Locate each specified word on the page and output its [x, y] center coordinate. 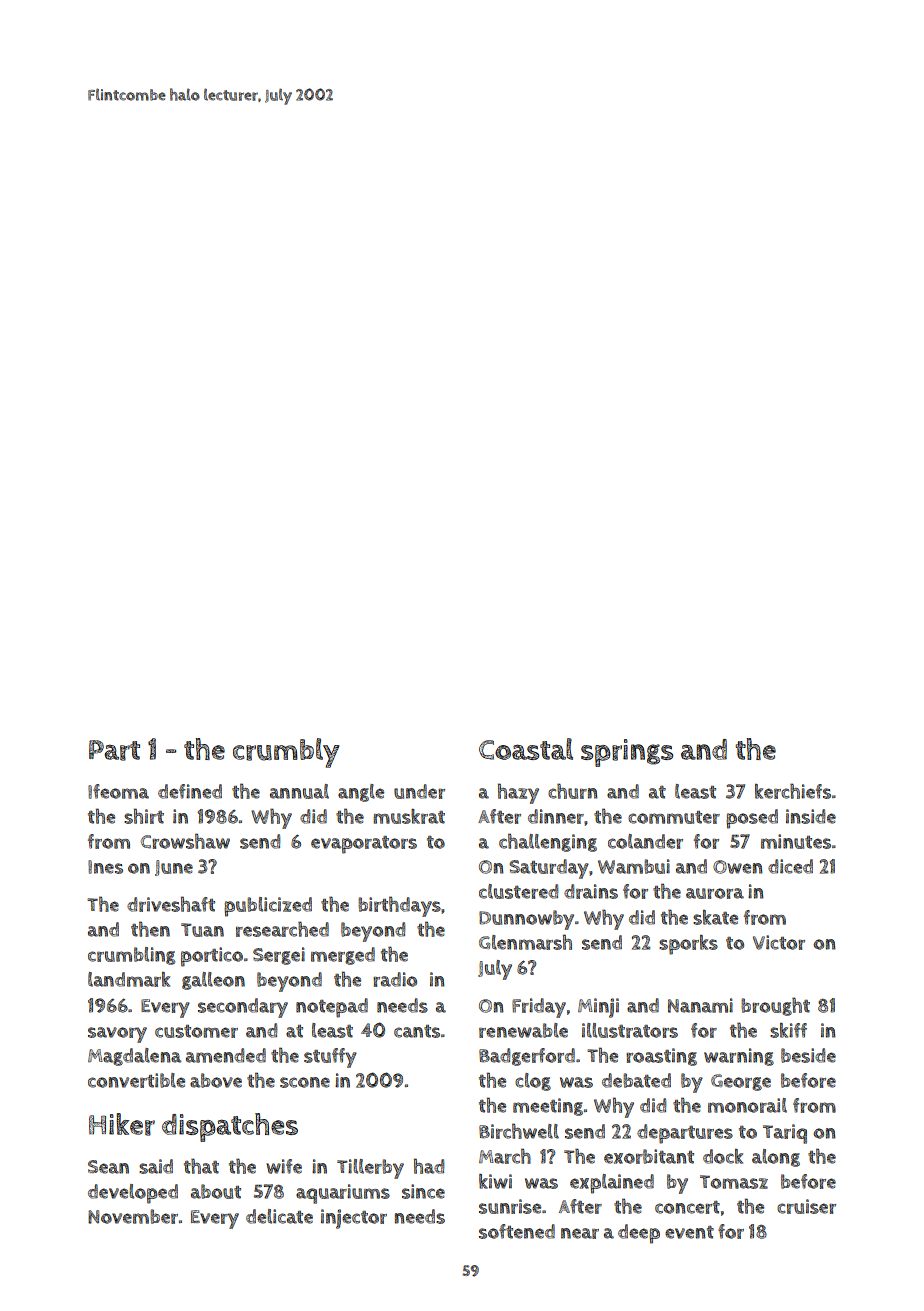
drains [591, 891]
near [580, 1233]
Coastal [526, 749]
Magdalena [135, 1057]
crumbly [286, 753]
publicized [268, 907]
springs [627, 753]
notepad [332, 1008]
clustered [518, 891]
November [133, 1216]
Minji [598, 1008]
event [689, 1232]
